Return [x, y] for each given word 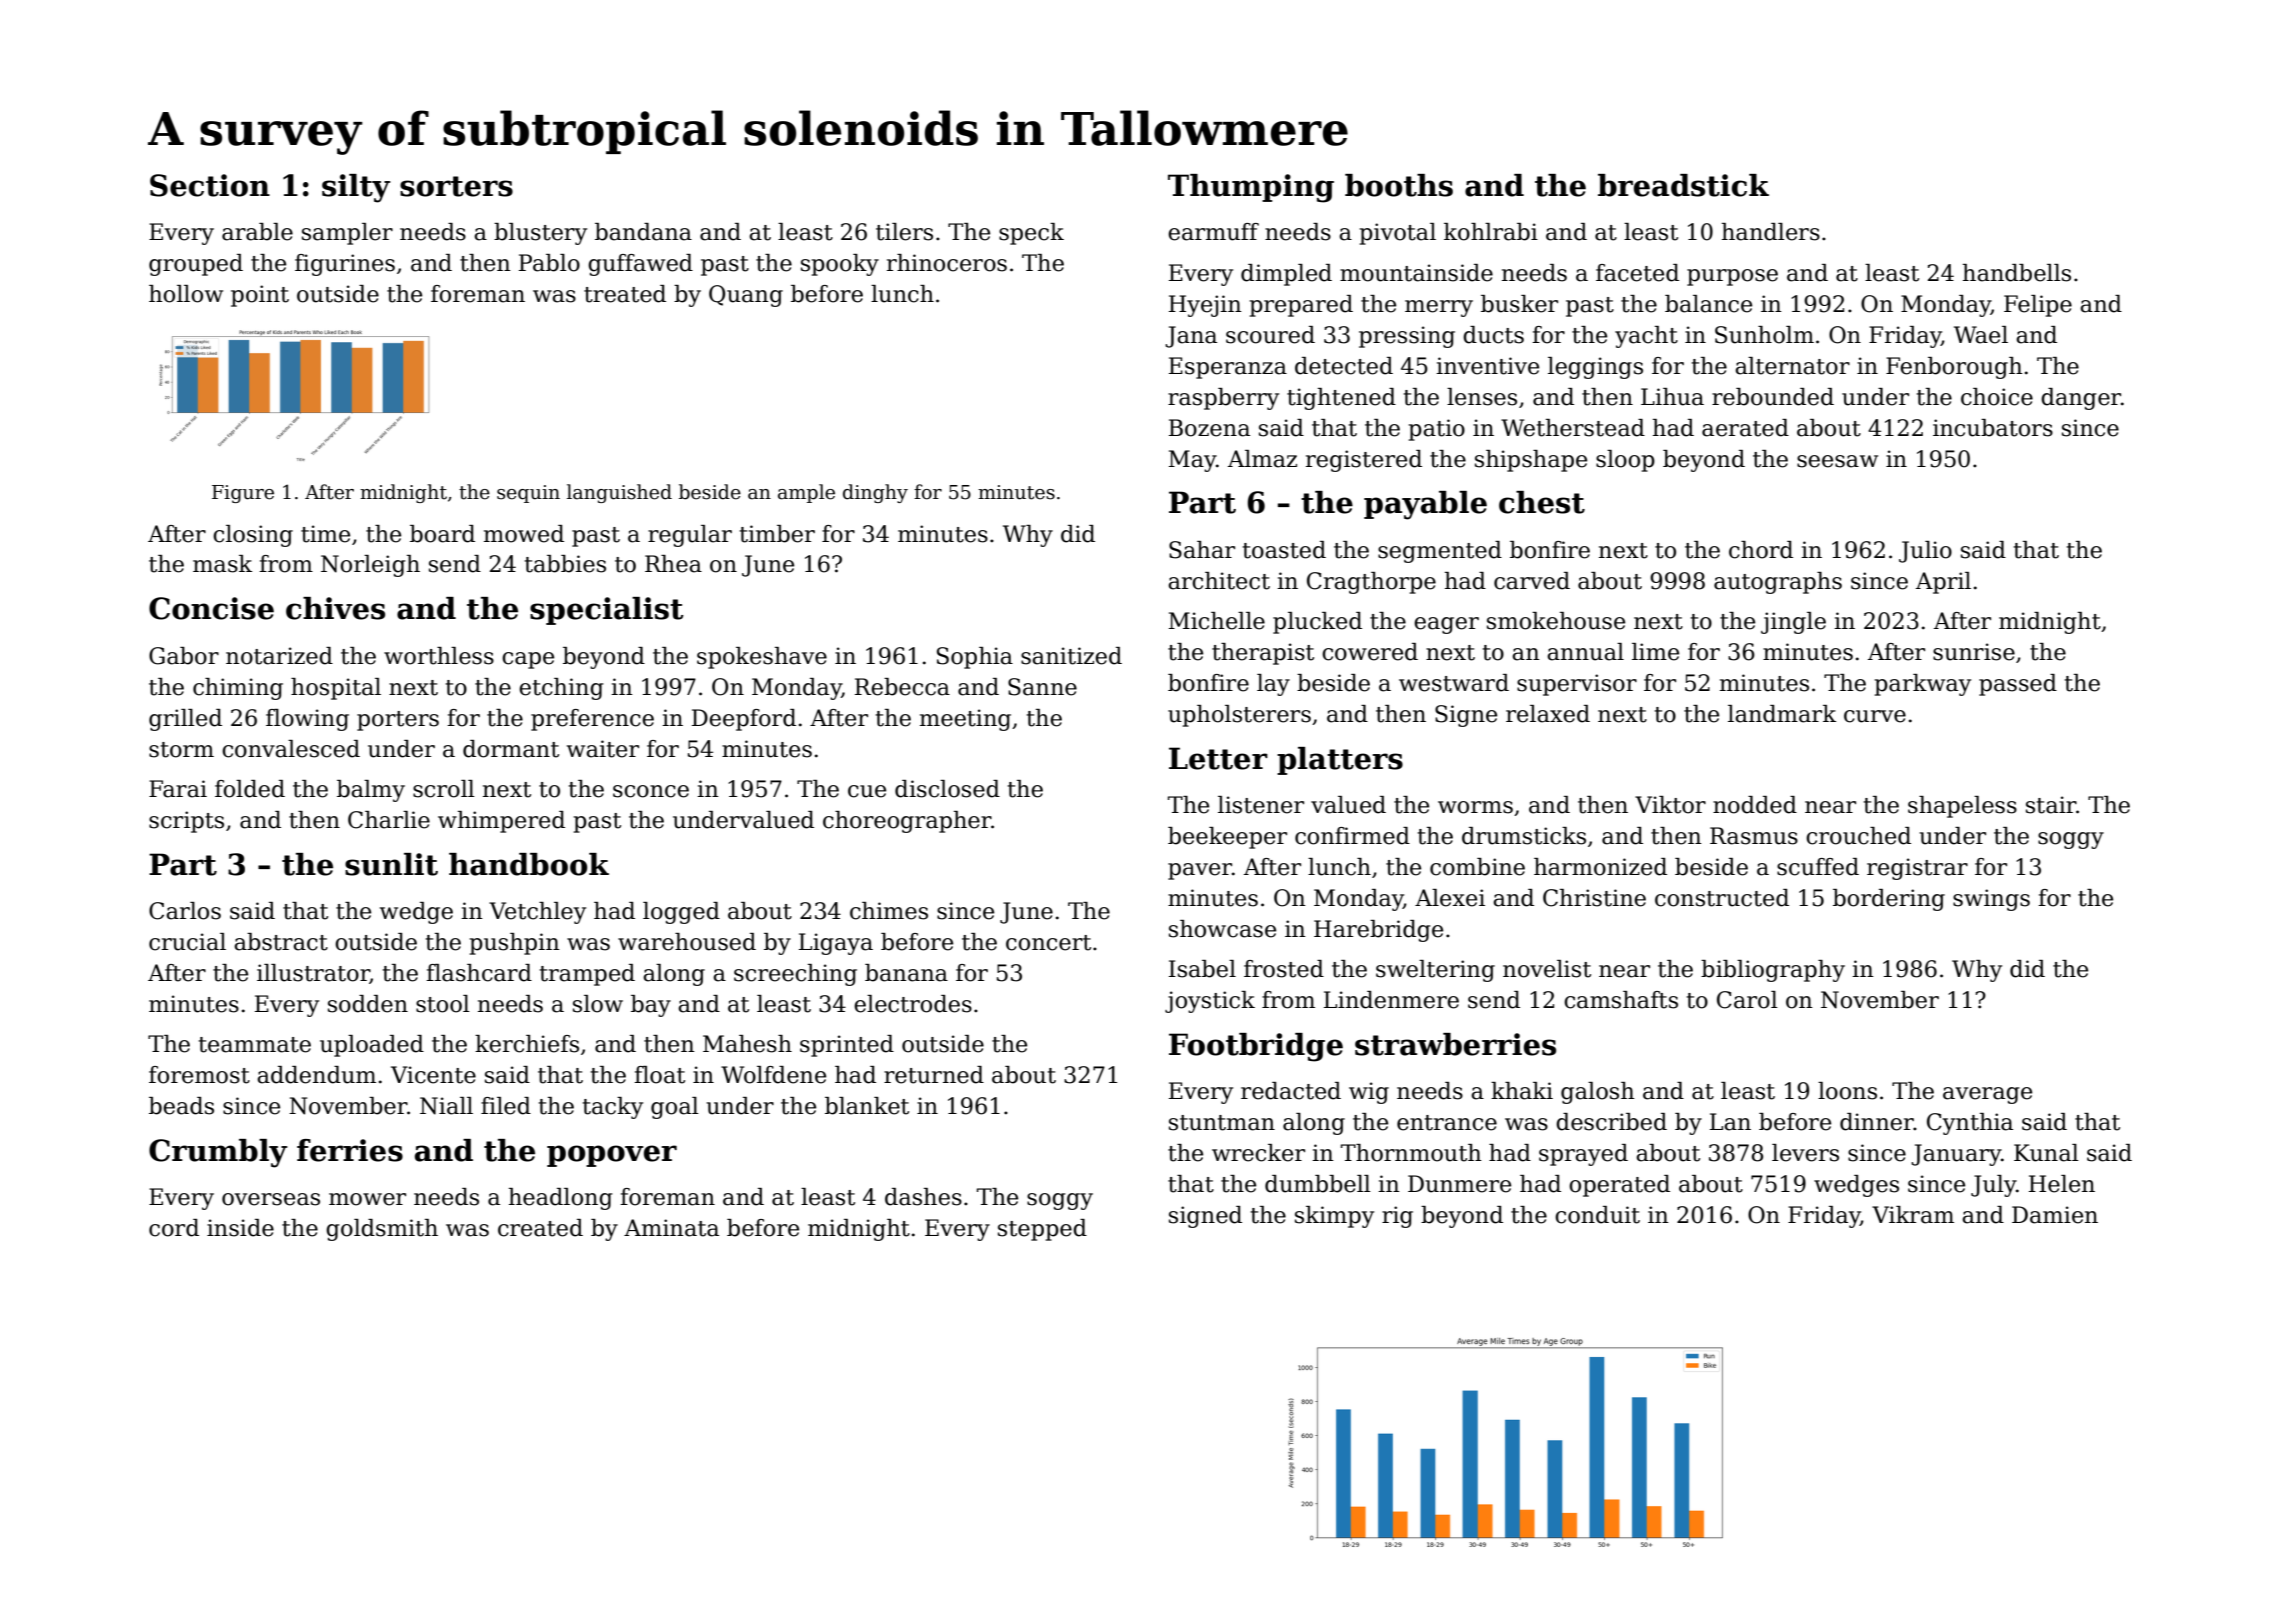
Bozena [1209, 428]
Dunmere [1459, 1184]
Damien [2055, 1215]
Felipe [2038, 306]
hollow [186, 294]
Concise [211, 608]
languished [619, 493]
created [540, 1228]
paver [1200, 871]
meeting [965, 720]
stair [2051, 805]
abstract [281, 942]
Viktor [1670, 805]
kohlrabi [1491, 232]
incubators [1993, 428]
